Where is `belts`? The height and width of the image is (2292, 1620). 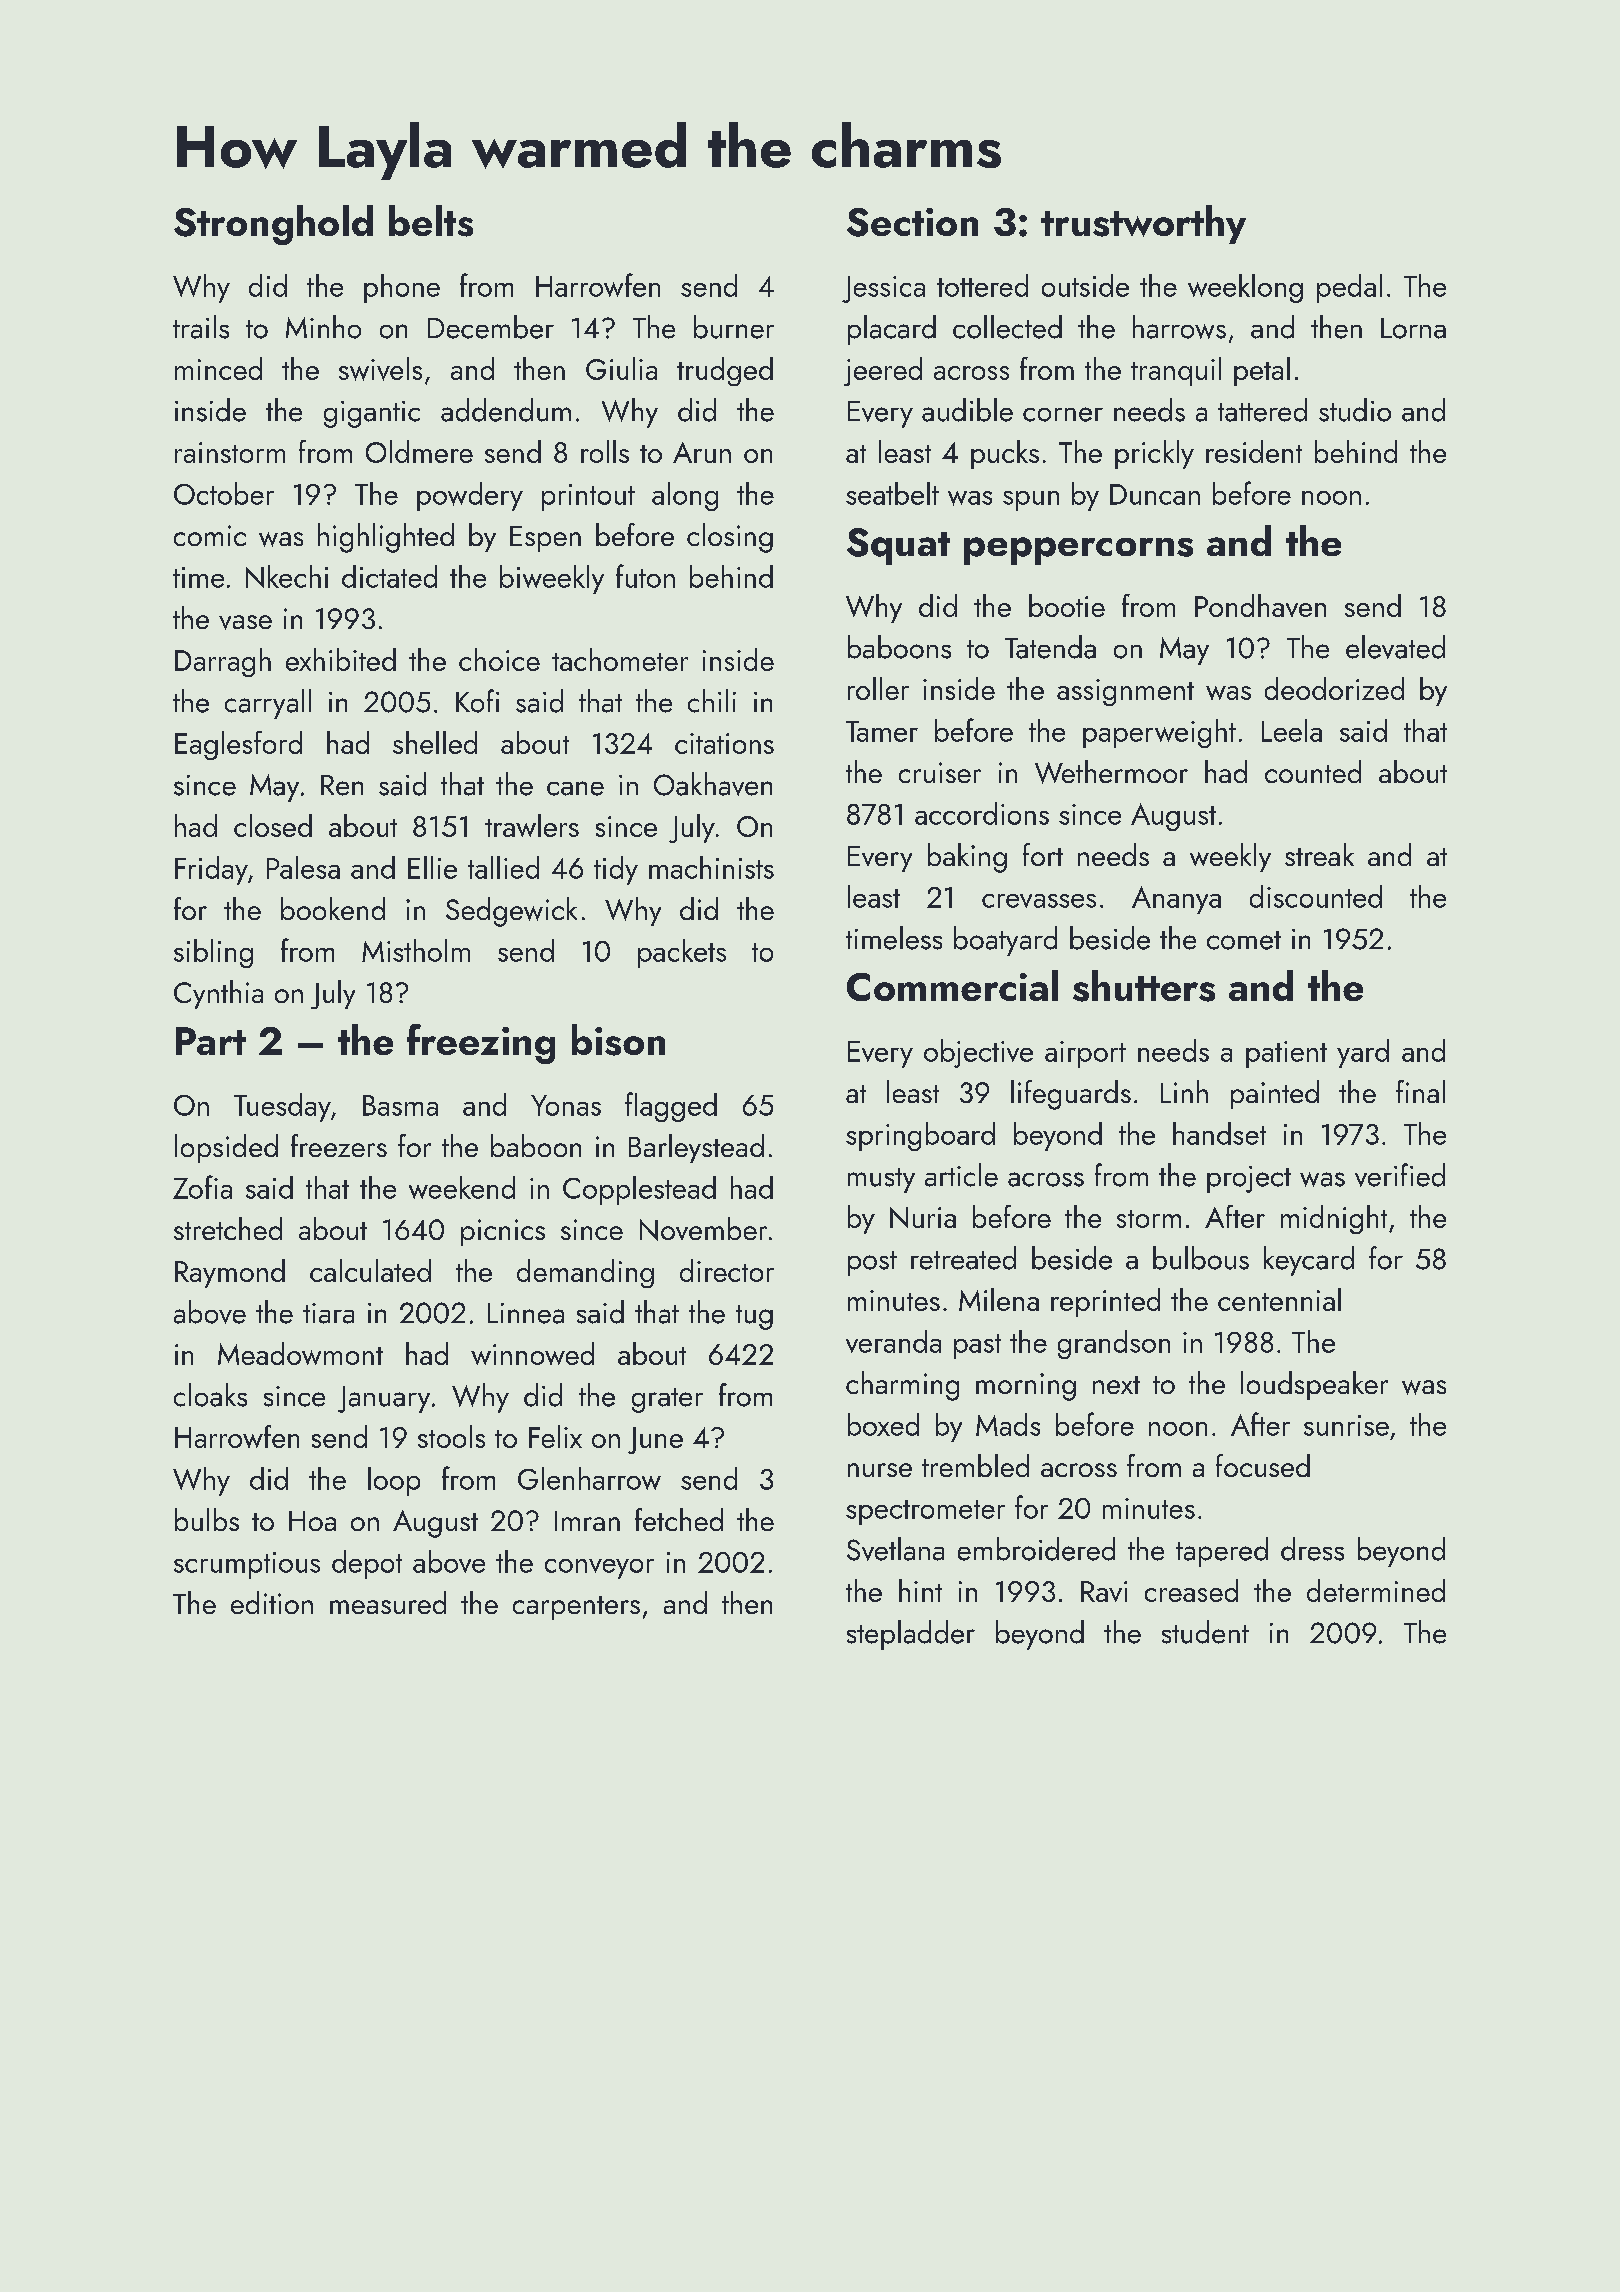 belts is located at coordinates (431, 221).
